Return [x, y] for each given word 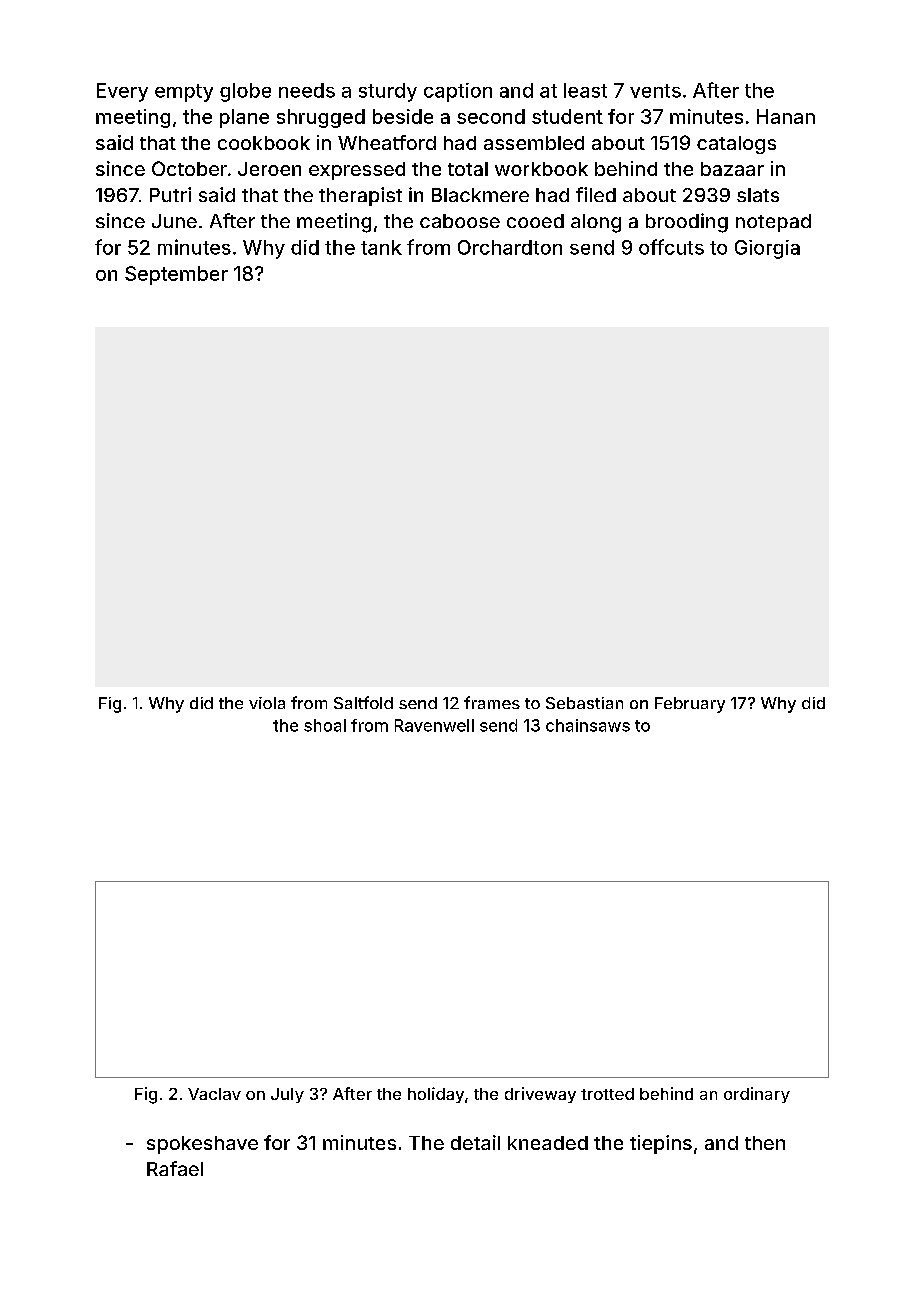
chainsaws [588, 725]
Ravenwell [434, 725]
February [690, 705]
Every [122, 92]
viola [267, 703]
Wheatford [387, 142]
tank [381, 247]
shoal [325, 725]
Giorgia [767, 249]
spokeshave [202, 1145]
